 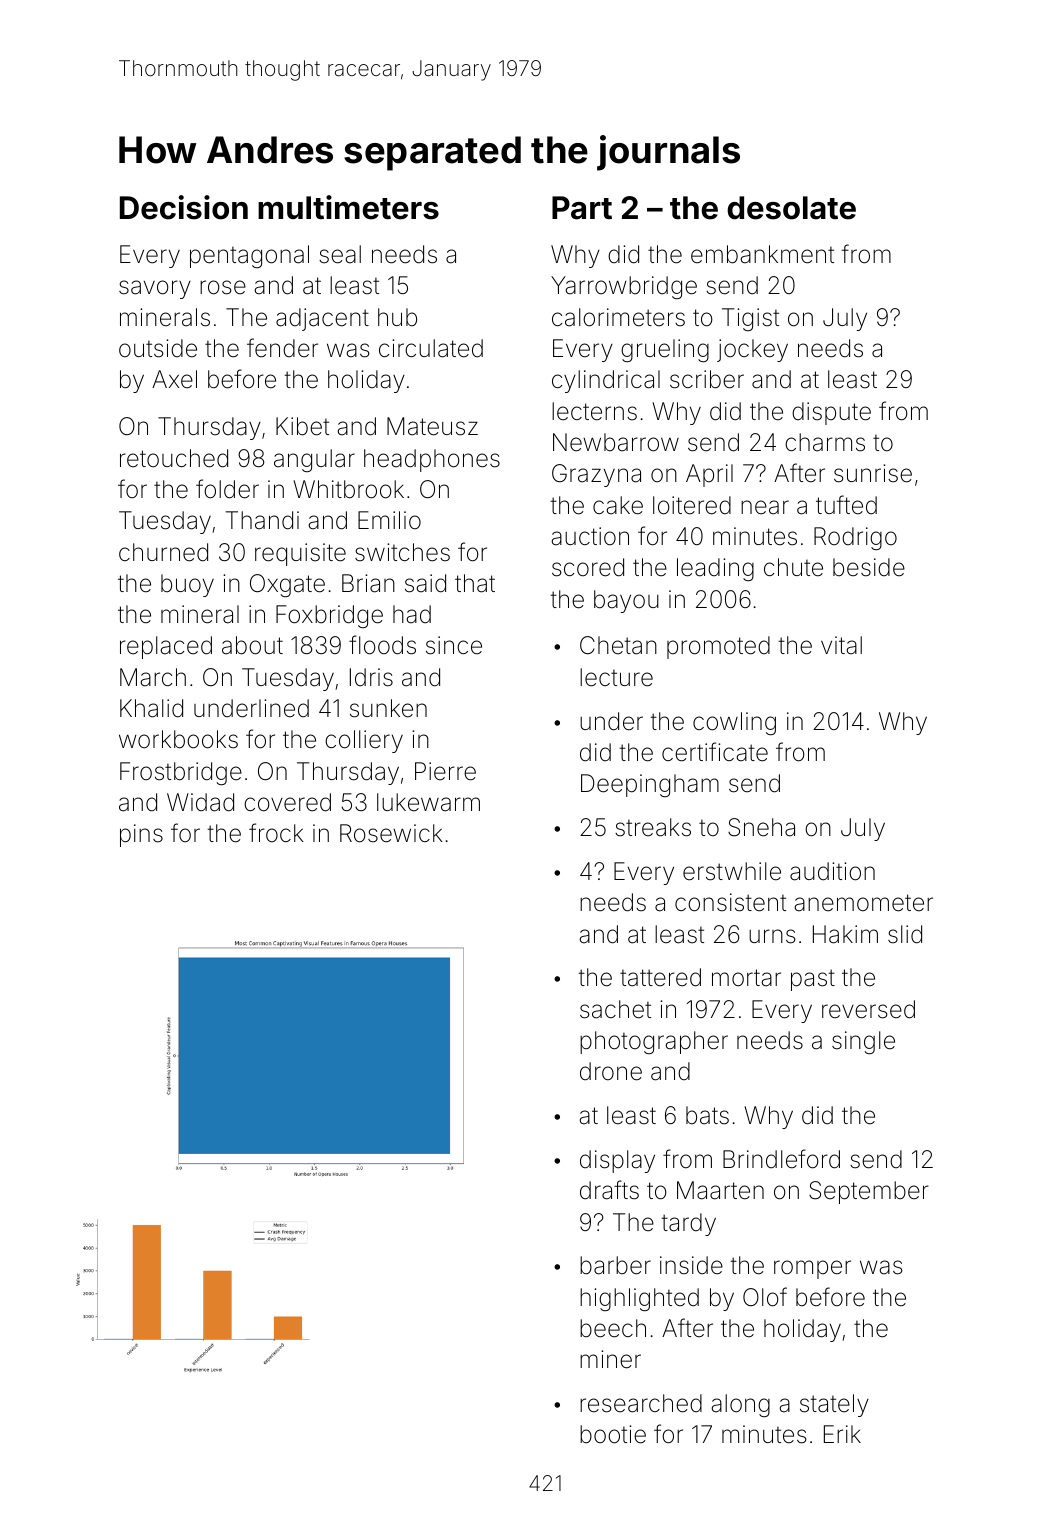 I want to click on romper, so click(x=812, y=1269).
